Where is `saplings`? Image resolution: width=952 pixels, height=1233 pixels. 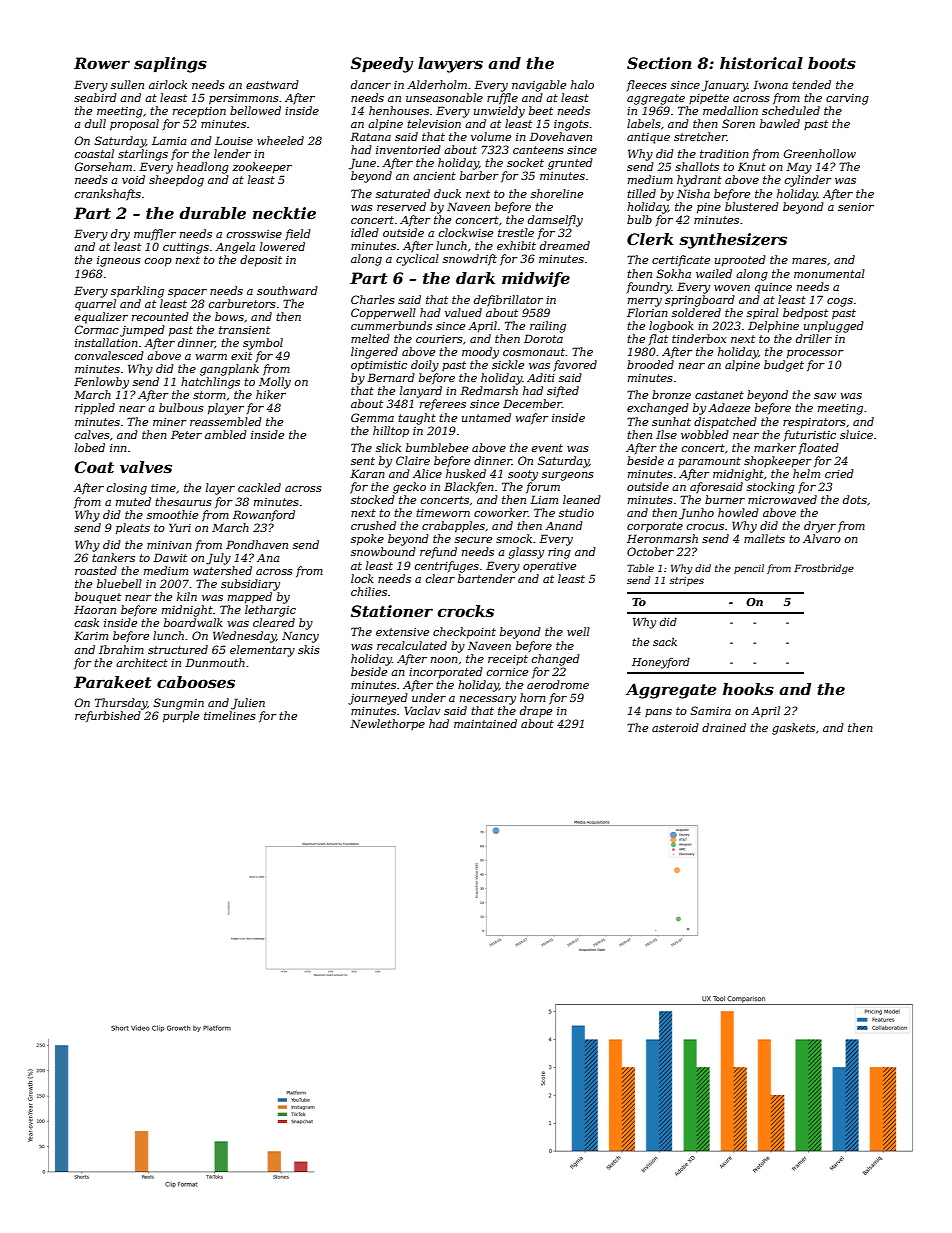
saplings is located at coordinates (170, 65).
